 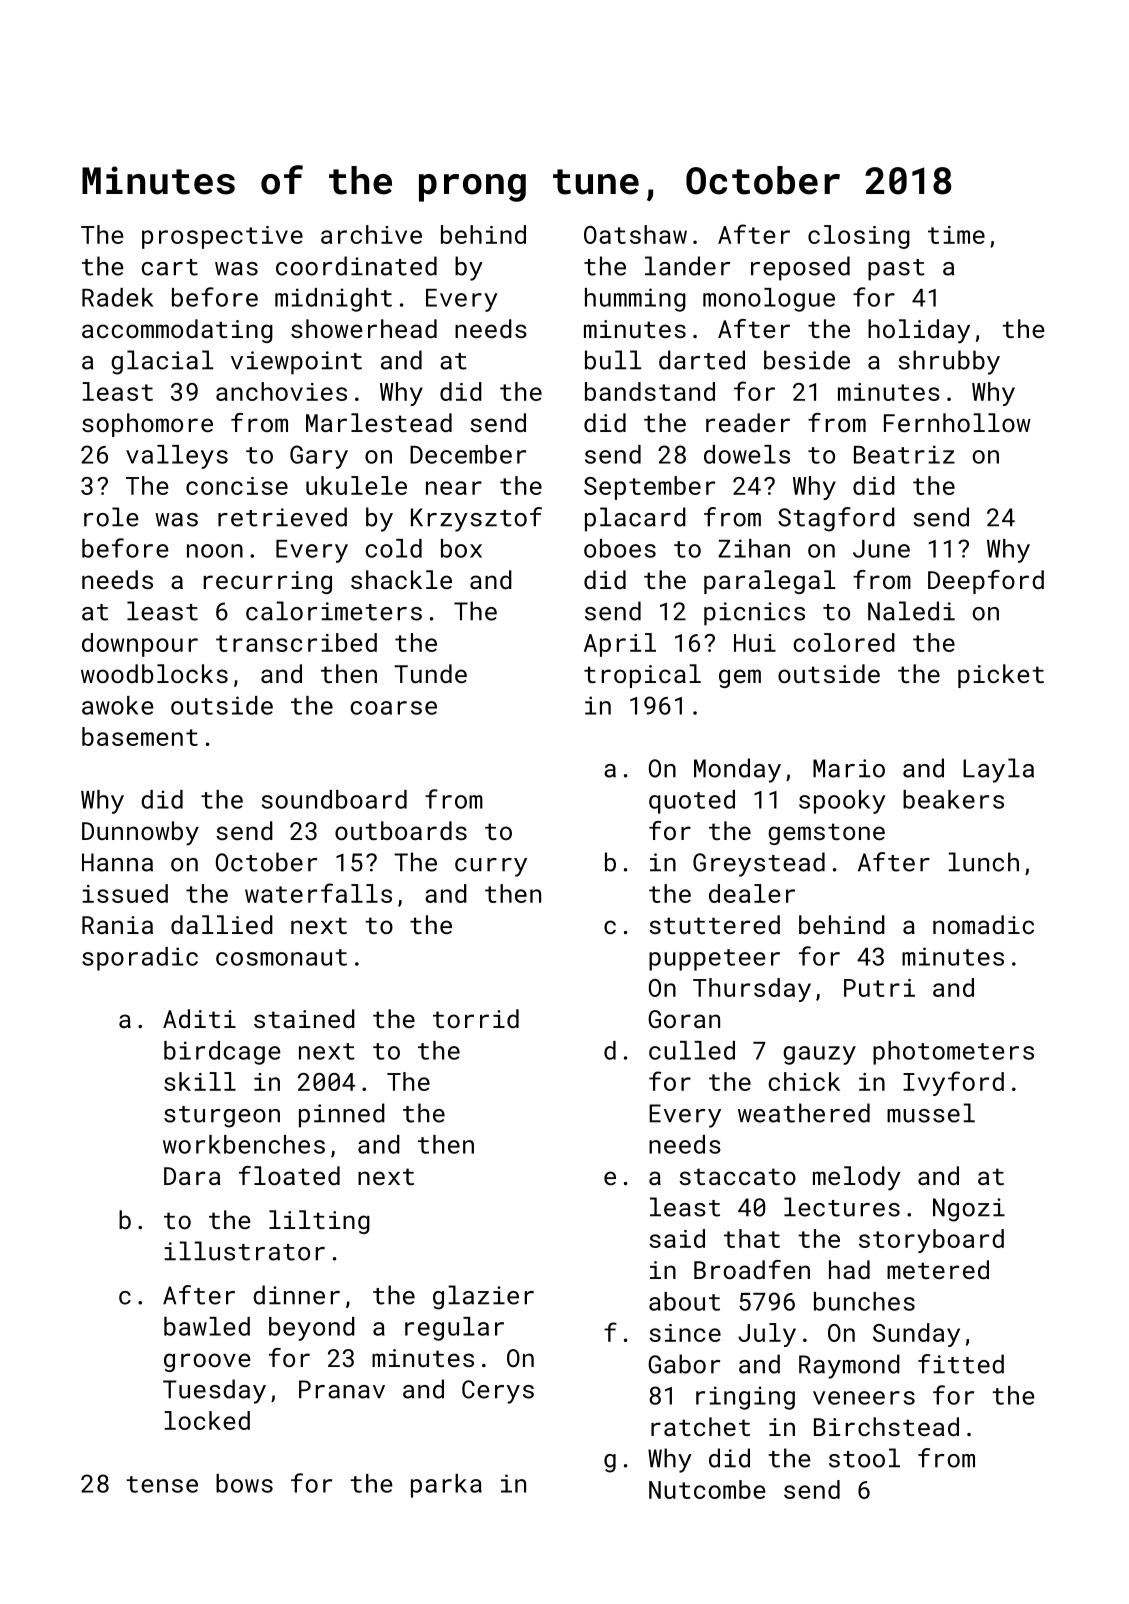 What do you see at coordinates (498, 1392) in the screenshot?
I see `Cerys` at bounding box center [498, 1392].
